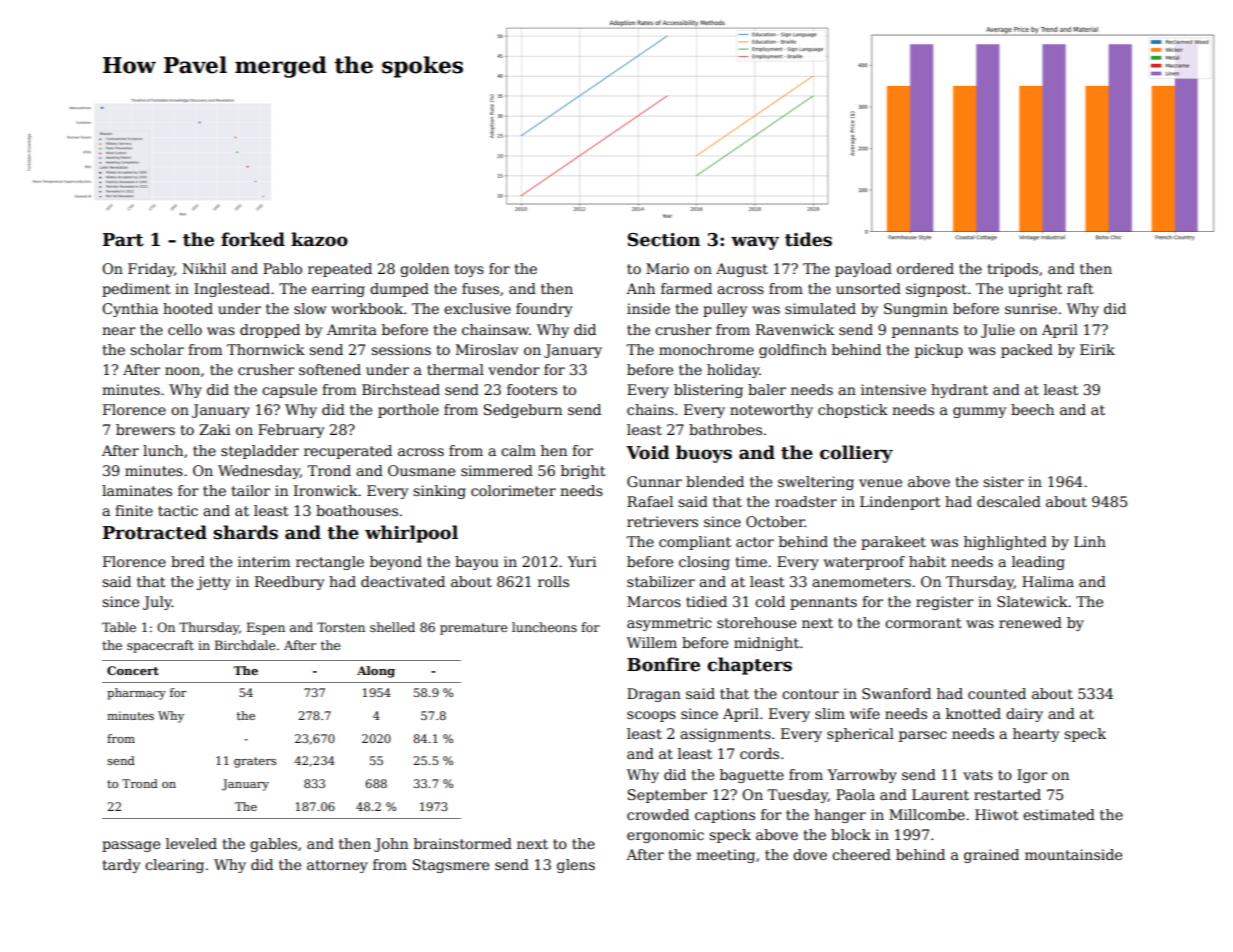 The height and width of the screenshot is (952, 1233). What do you see at coordinates (1012, 270) in the screenshot?
I see `tripods` at bounding box center [1012, 270].
